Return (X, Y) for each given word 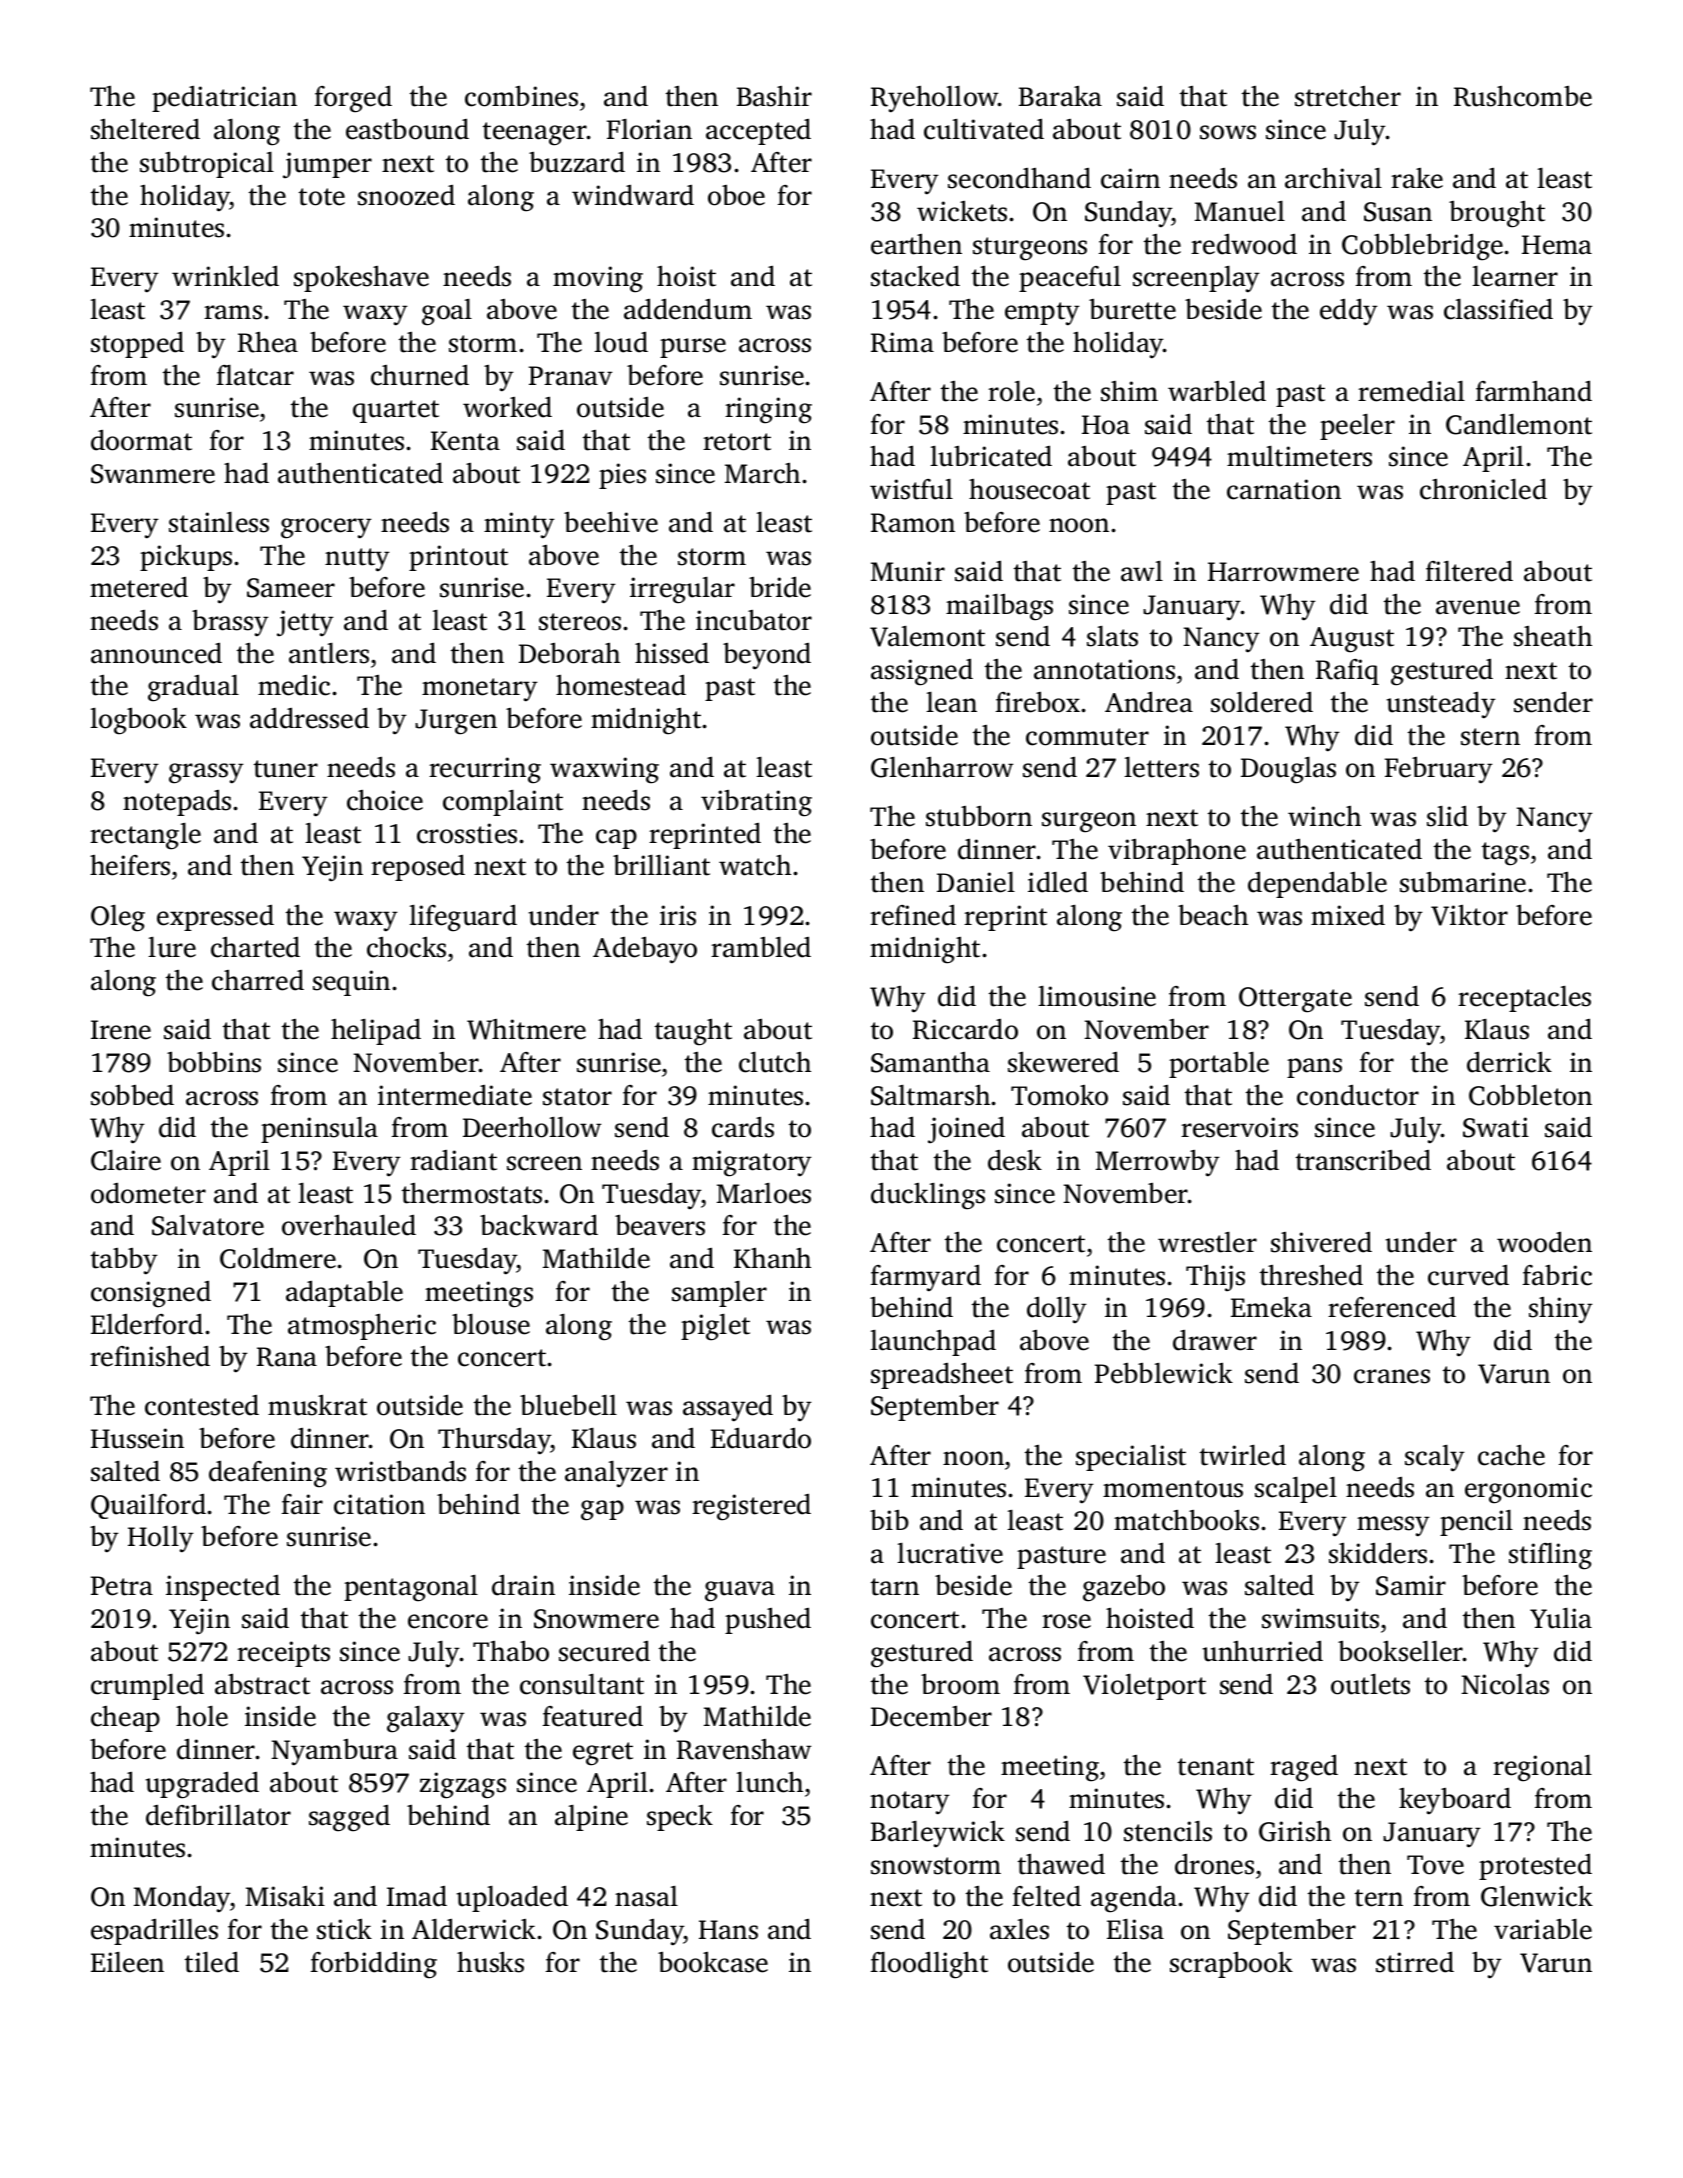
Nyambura (334, 1752)
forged (353, 99)
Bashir (774, 96)
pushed (768, 1620)
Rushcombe (1523, 96)
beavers (660, 1225)
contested (202, 1405)
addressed (309, 718)
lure (172, 947)
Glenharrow (942, 767)
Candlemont (1519, 424)
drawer (1215, 1340)
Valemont (927, 636)
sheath (1553, 636)
